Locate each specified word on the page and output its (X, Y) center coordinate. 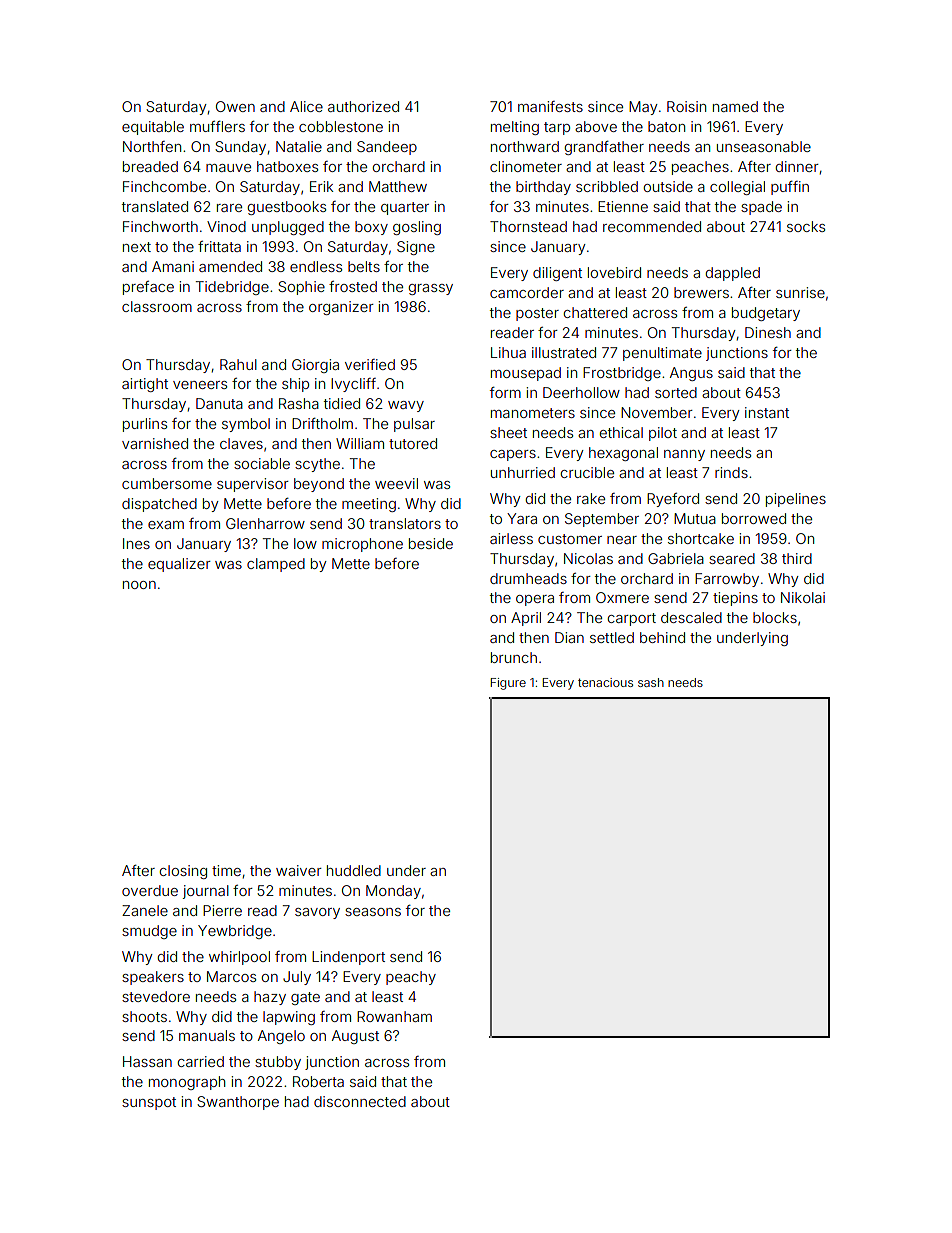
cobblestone (341, 126)
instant (767, 412)
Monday (393, 892)
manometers (533, 413)
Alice (306, 106)
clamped (276, 565)
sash (651, 682)
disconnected (360, 1101)
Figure (508, 684)
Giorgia (315, 366)
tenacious (605, 682)
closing (183, 872)
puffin (790, 188)
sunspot (149, 1103)
